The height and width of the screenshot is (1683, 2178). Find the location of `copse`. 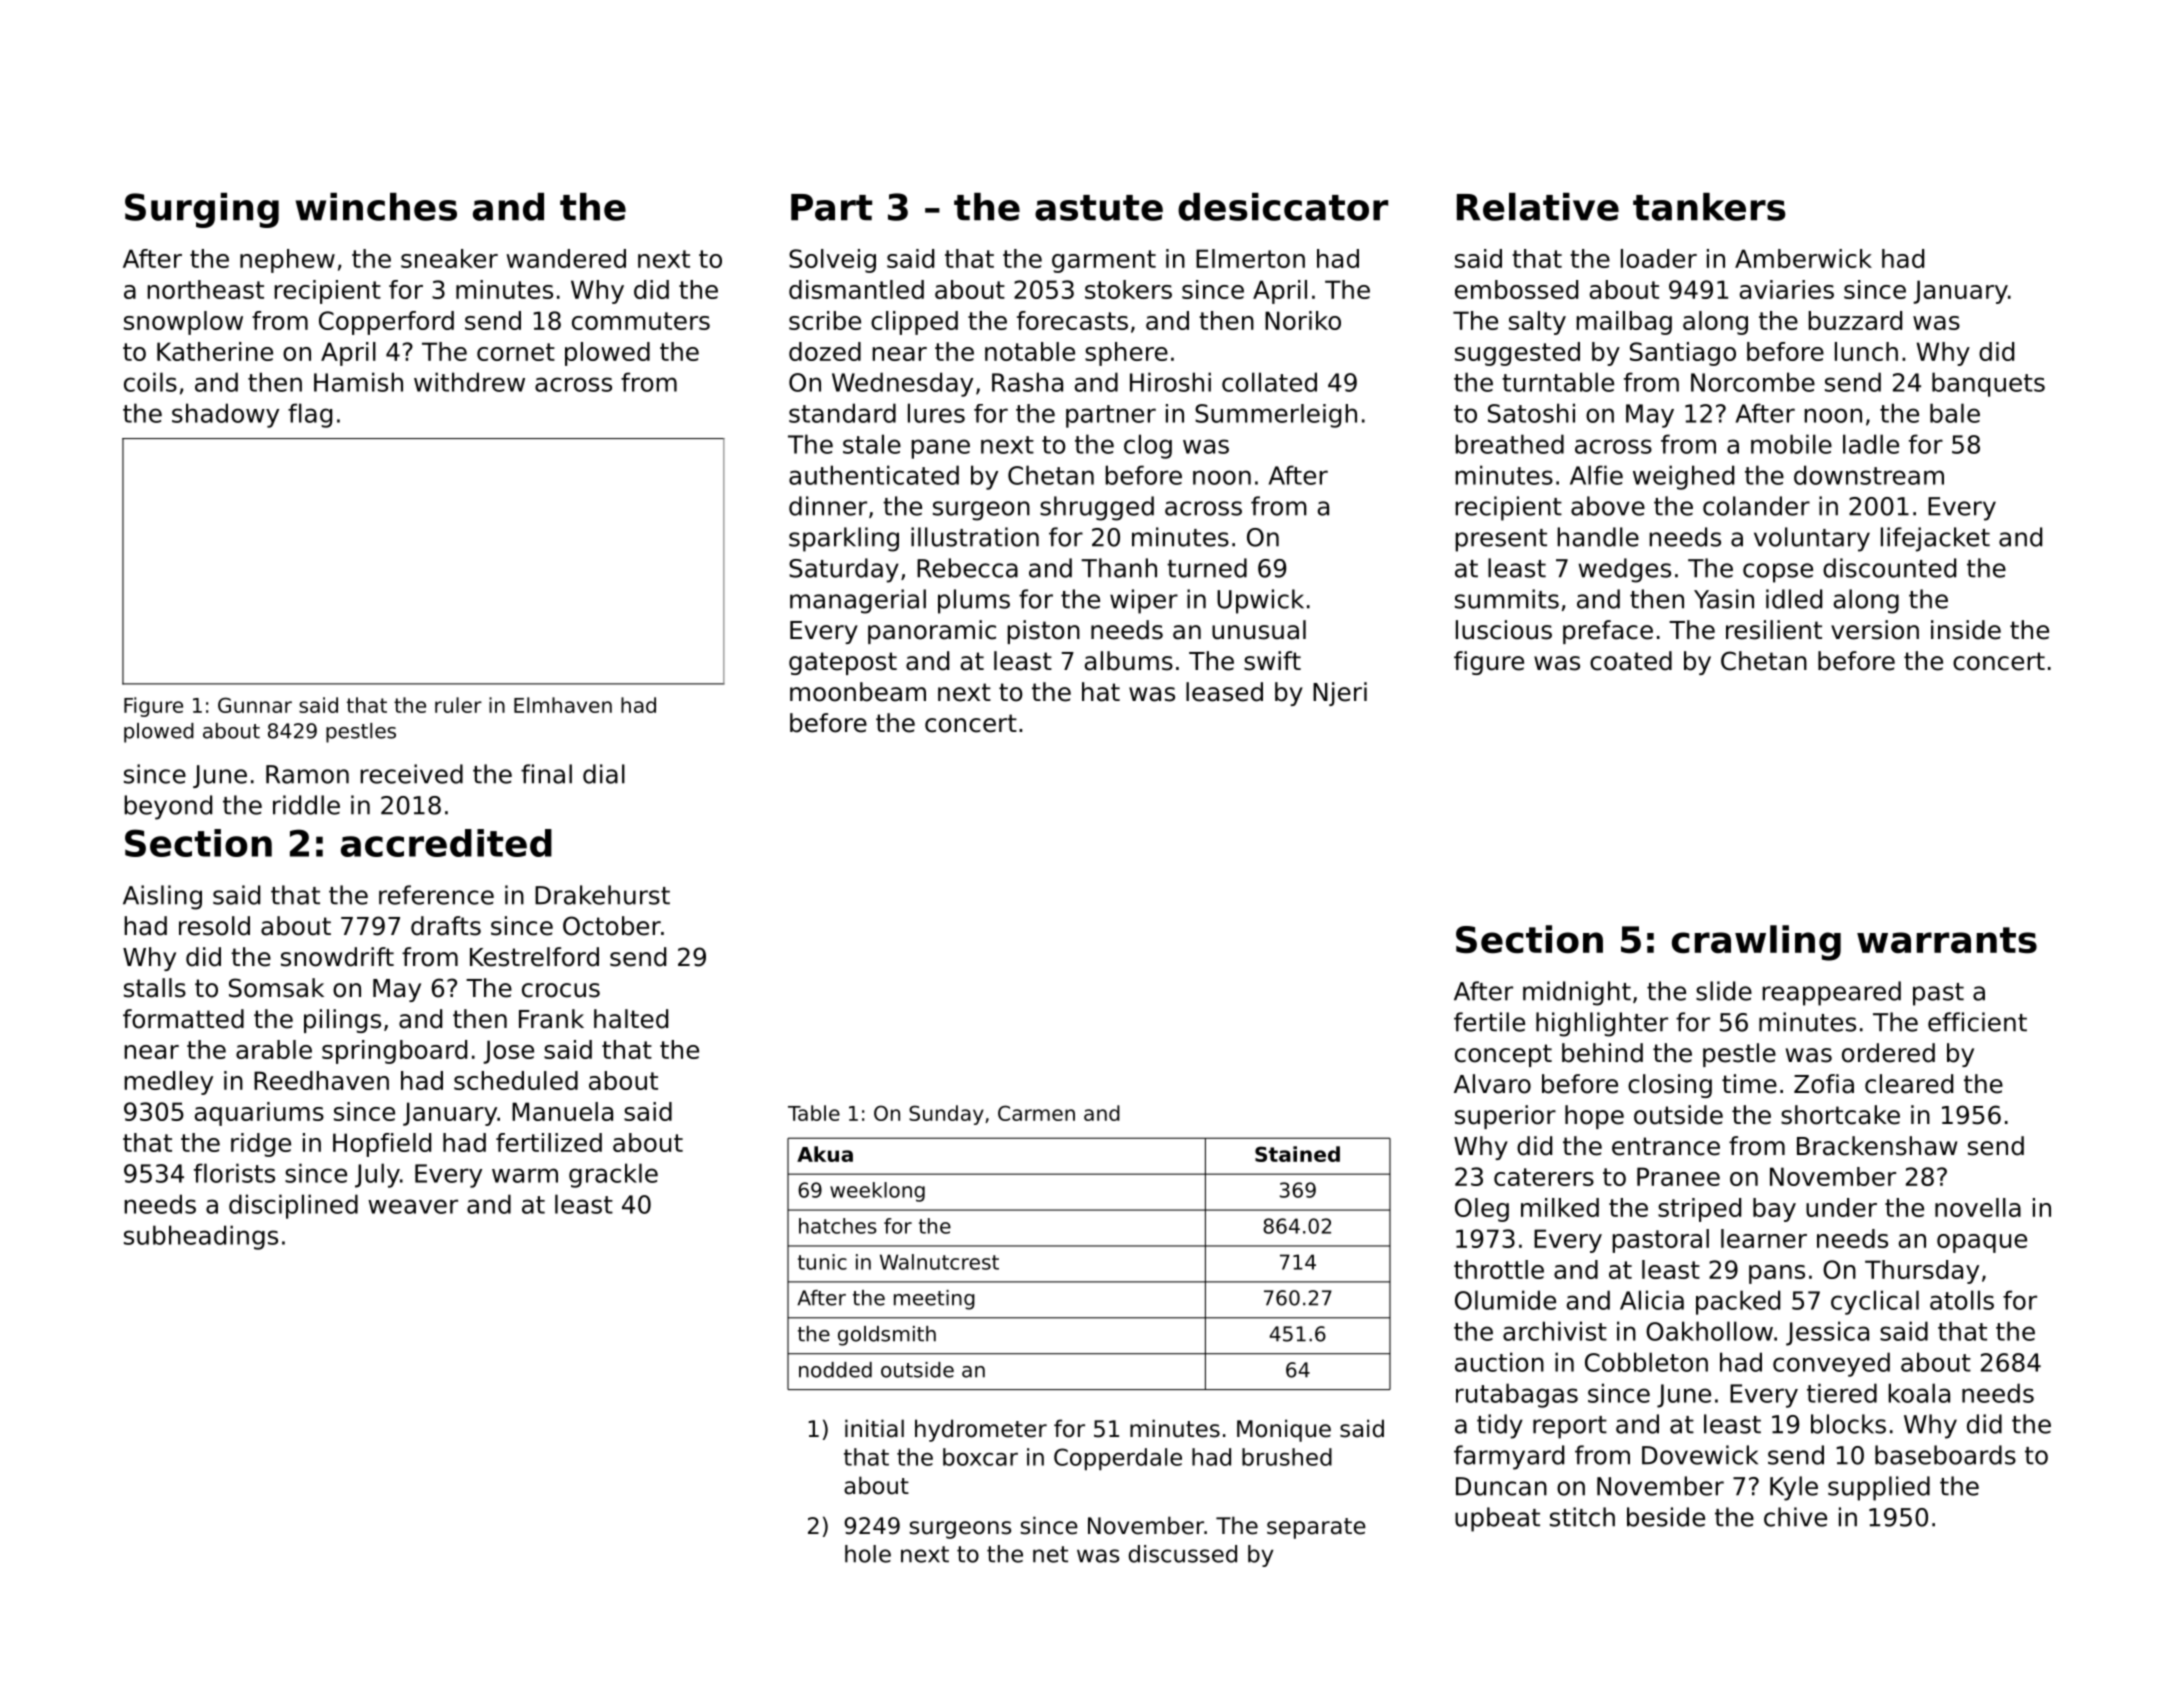

copse is located at coordinates (1778, 573).
